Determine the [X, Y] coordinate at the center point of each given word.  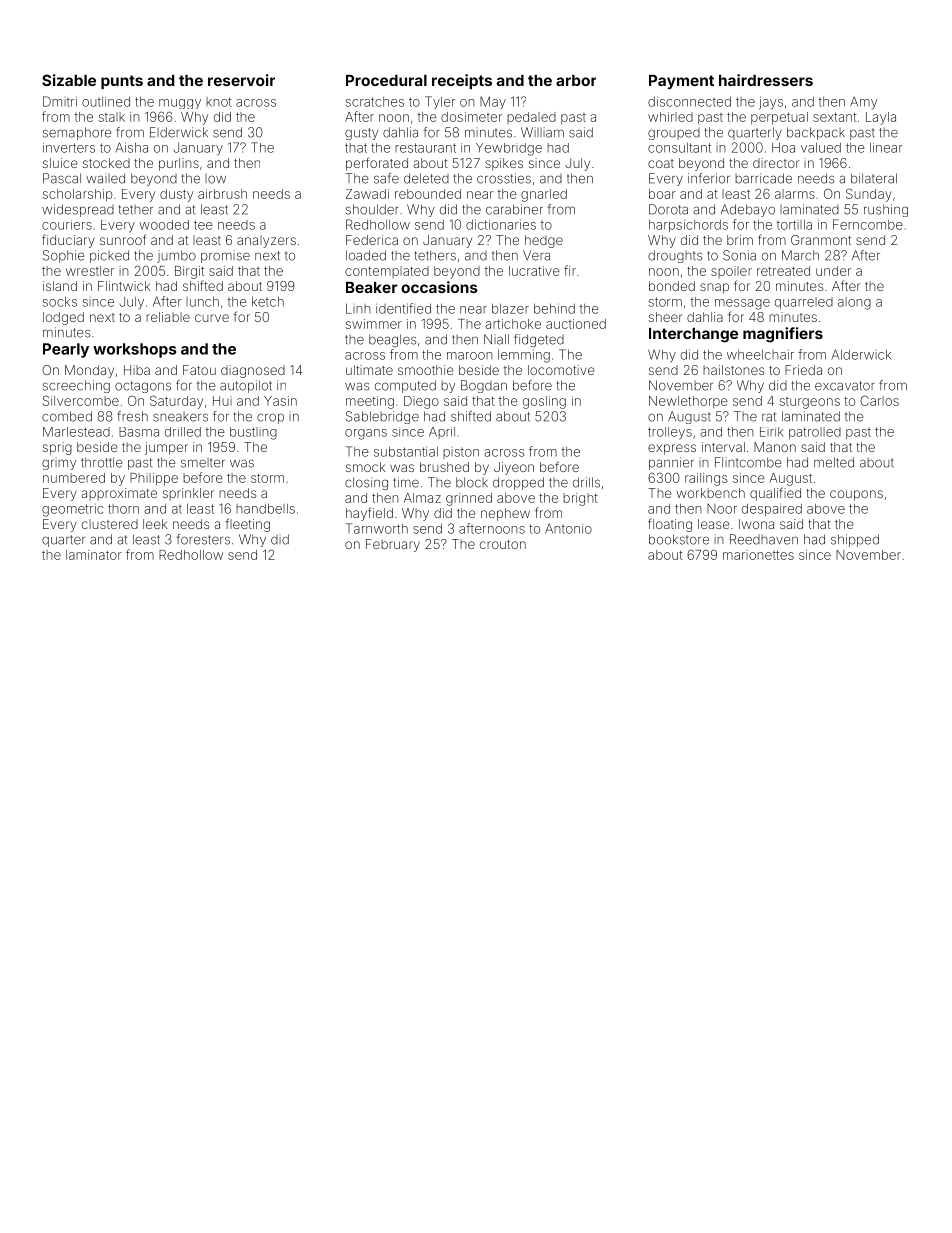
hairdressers [766, 80]
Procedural [386, 80]
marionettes [758, 555]
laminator [94, 555]
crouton [503, 544]
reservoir [241, 80]
